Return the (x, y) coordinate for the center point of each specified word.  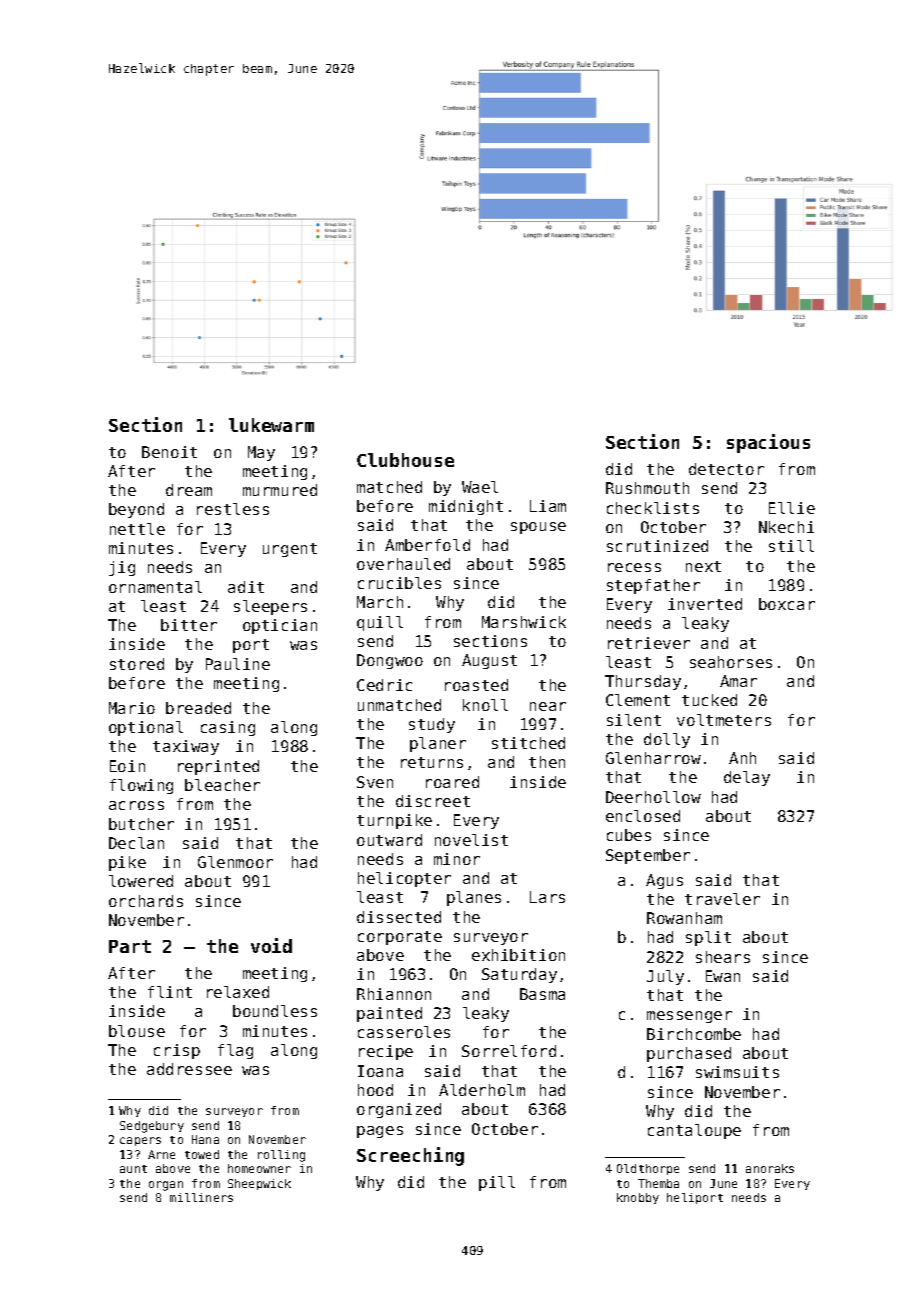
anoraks (770, 1168)
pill (497, 1183)
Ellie (792, 508)
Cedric (384, 685)
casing (228, 728)
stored (137, 664)
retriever (649, 643)
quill (380, 623)
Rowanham (684, 918)
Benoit (169, 452)
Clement (638, 700)
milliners (201, 1197)
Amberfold (427, 545)
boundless (275, 1011)
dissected (399, 917)
